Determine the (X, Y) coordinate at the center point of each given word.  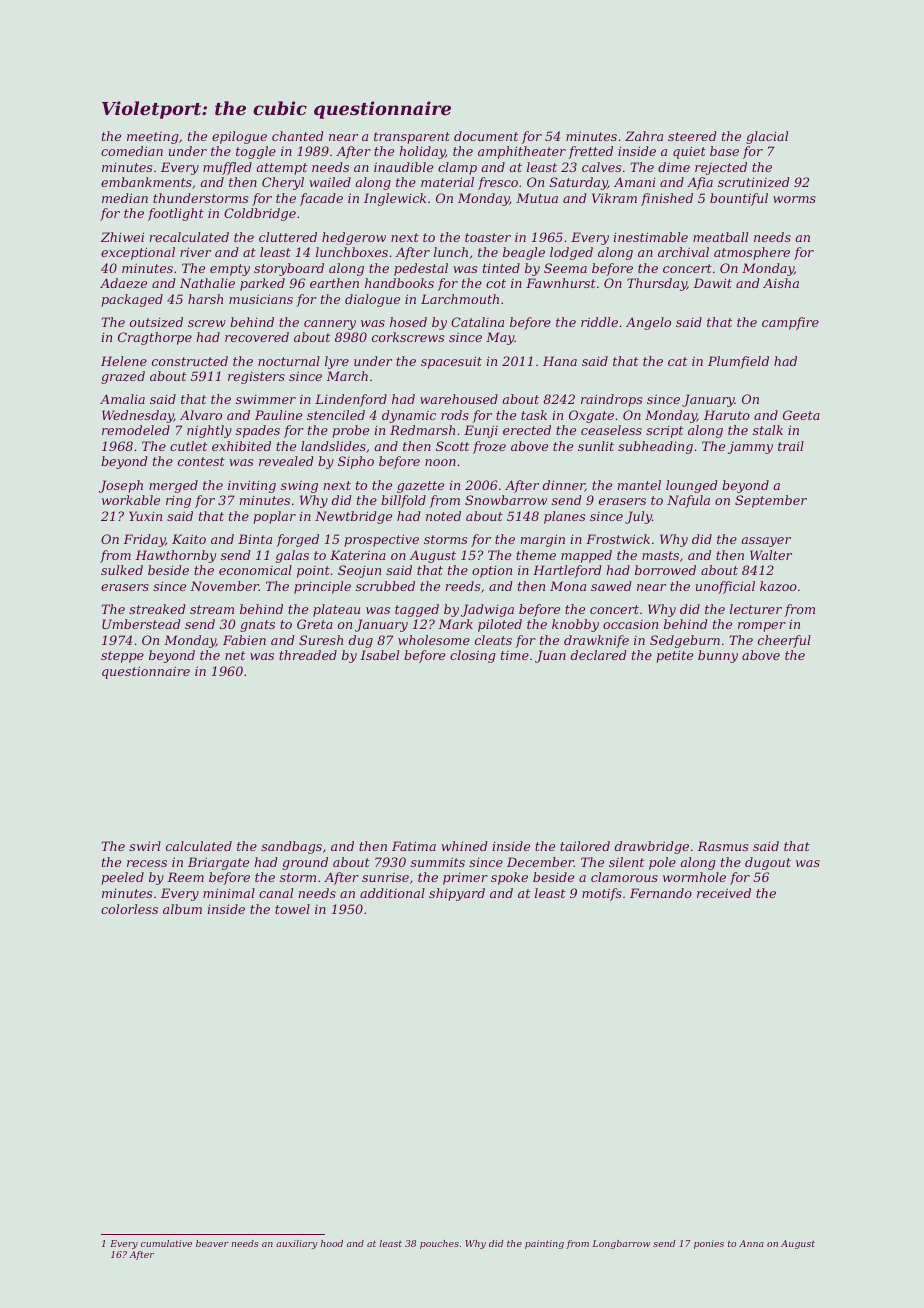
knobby (575, 625)
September (771, 501)
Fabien (244, 640)
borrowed (665, 570)
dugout (768, 863)
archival (683, 252)
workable (131, 500)
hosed (408, 322)
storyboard (289, 269)
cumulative (166, 1243)
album (182, 909)
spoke (509, 878)
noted (443, 516)
